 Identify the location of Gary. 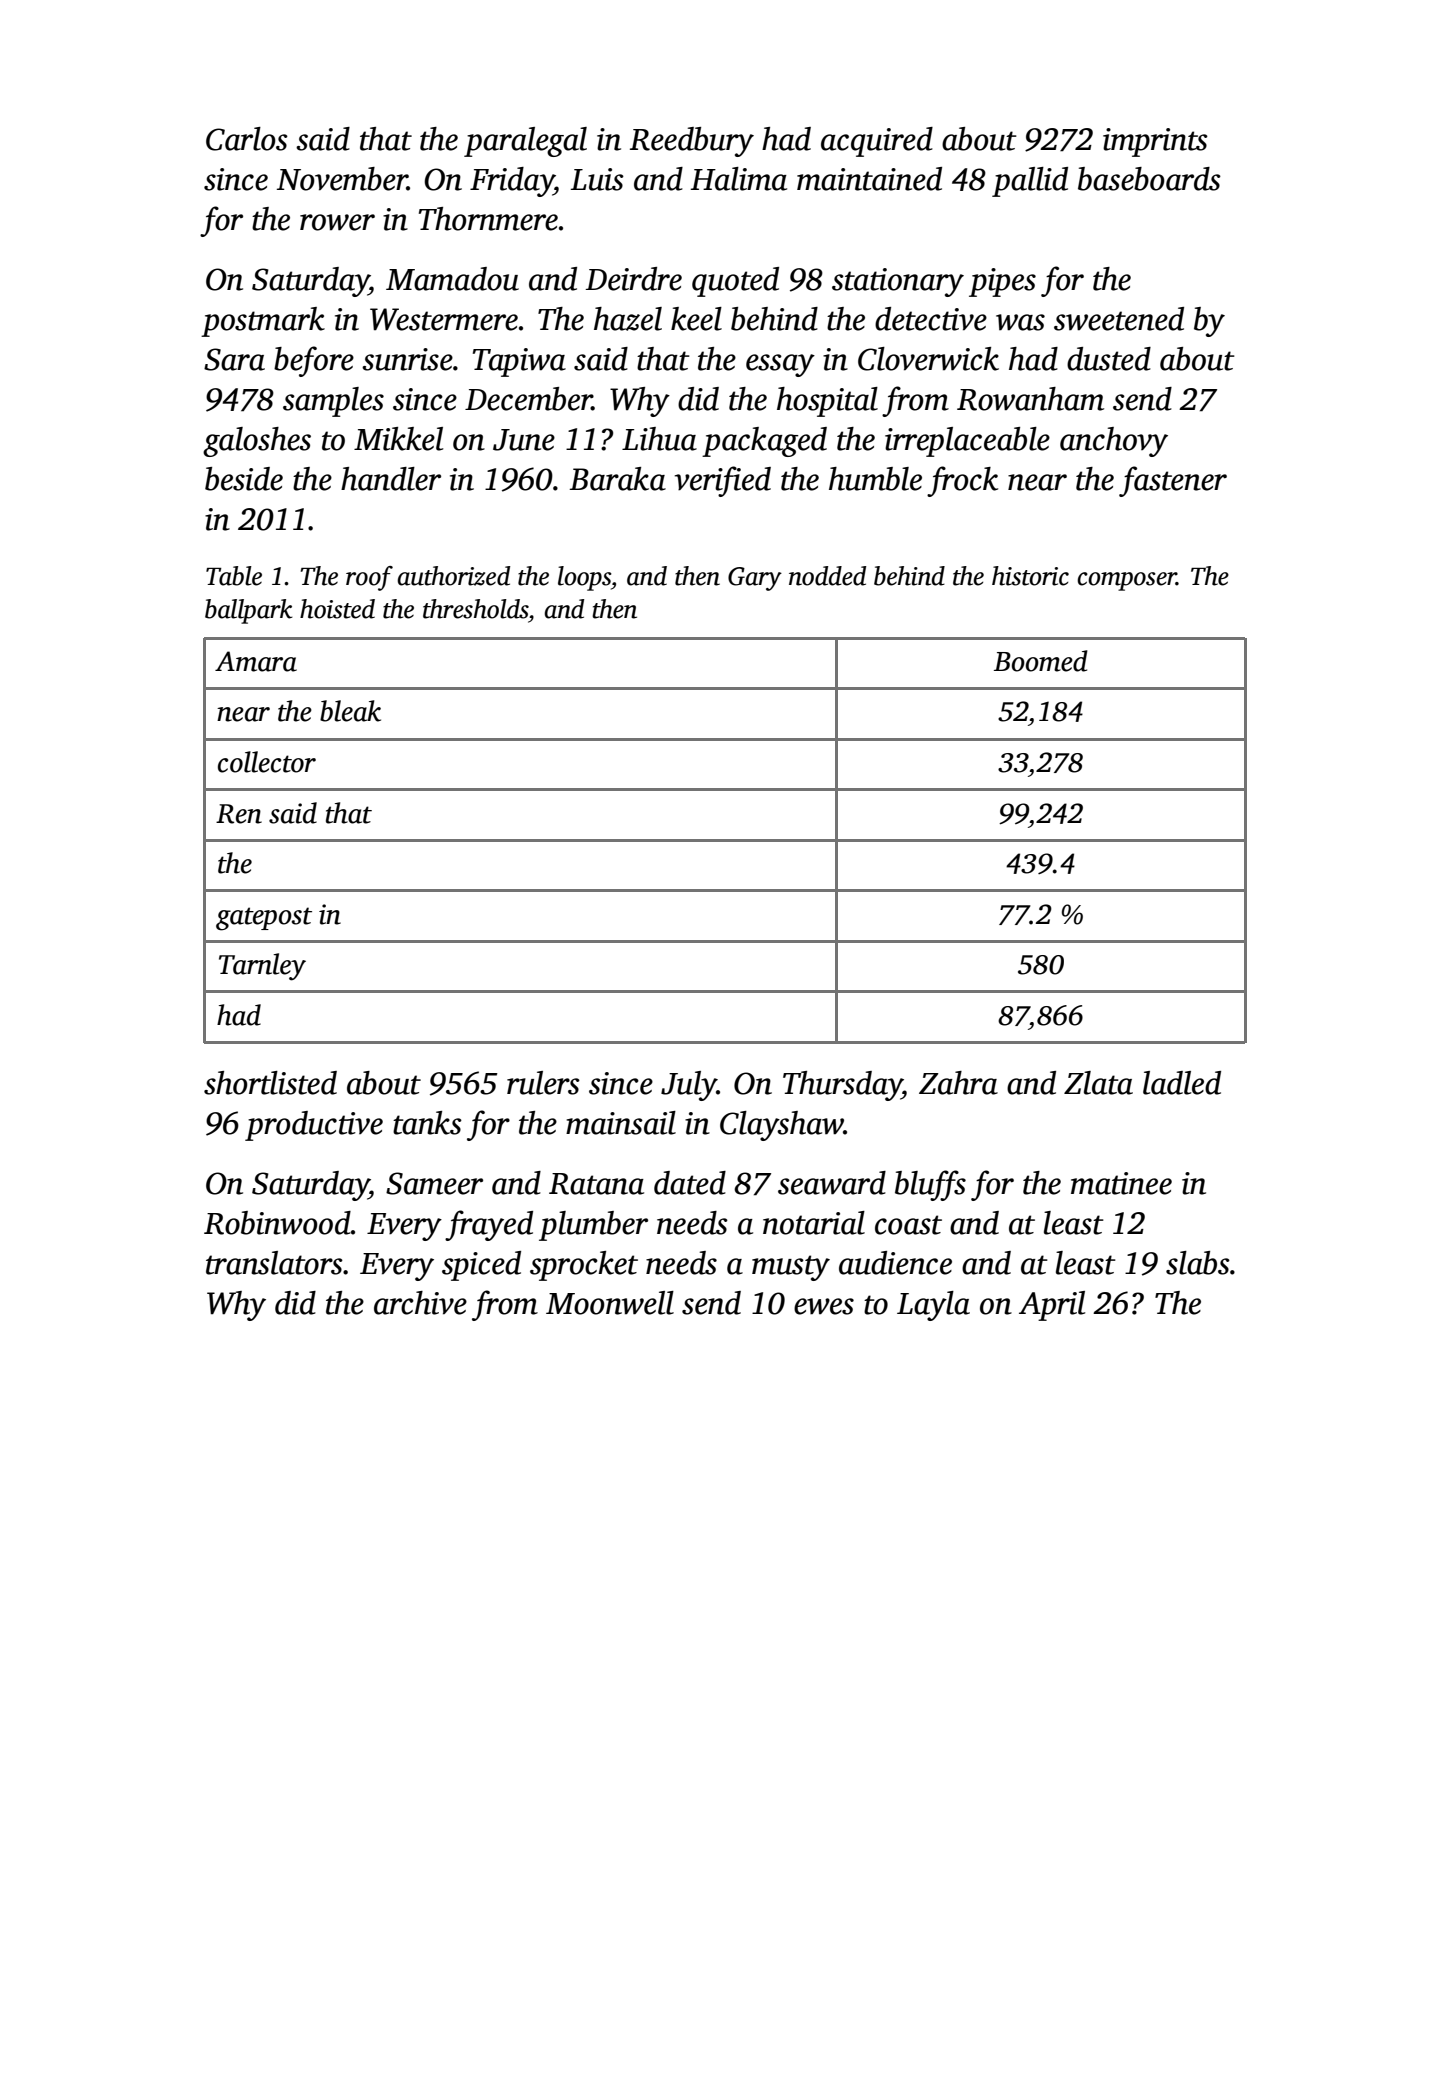
(755, 579).
